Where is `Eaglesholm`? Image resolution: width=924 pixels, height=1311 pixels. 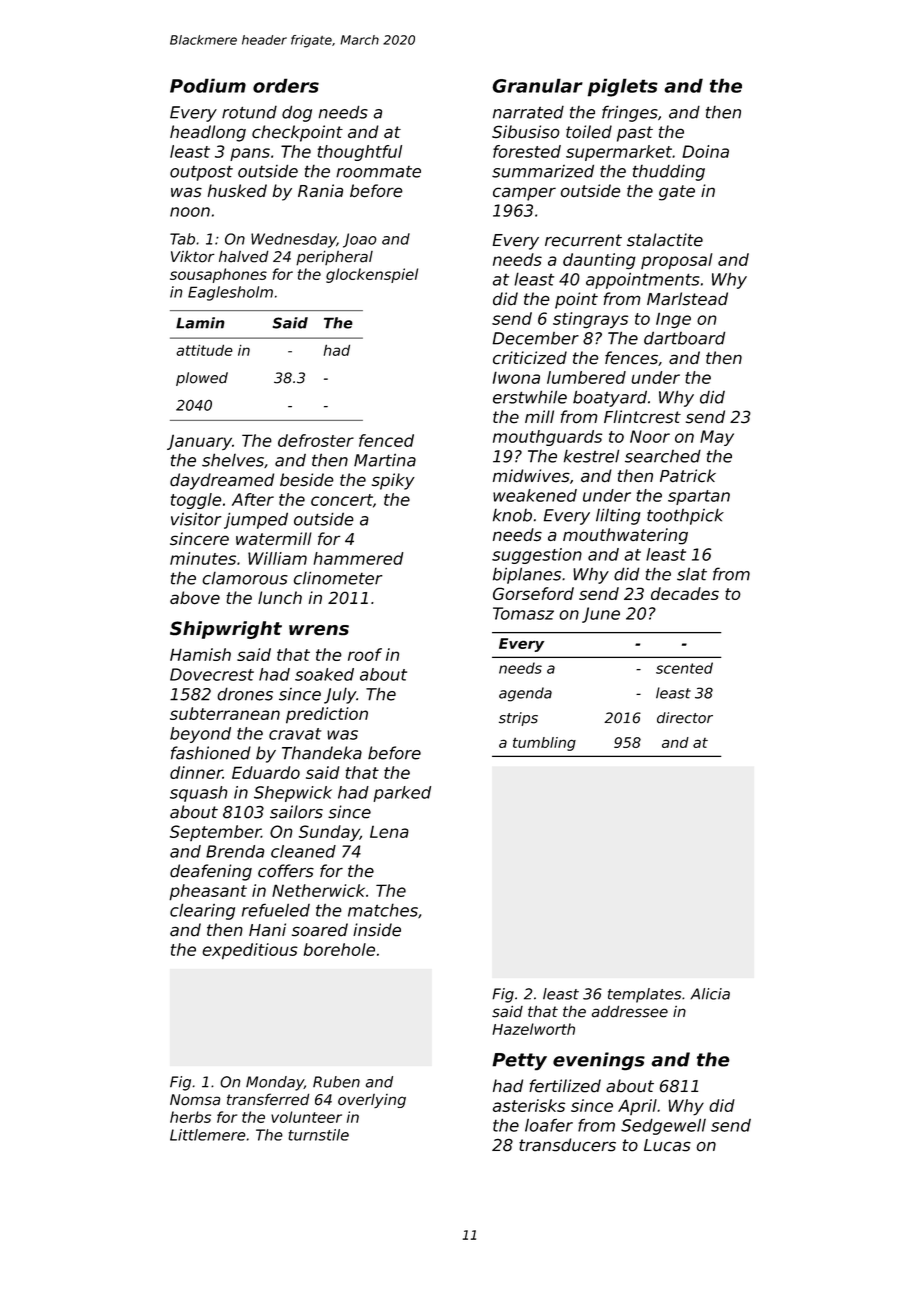 Eaglesholm is located at coordinates (230, 293).
